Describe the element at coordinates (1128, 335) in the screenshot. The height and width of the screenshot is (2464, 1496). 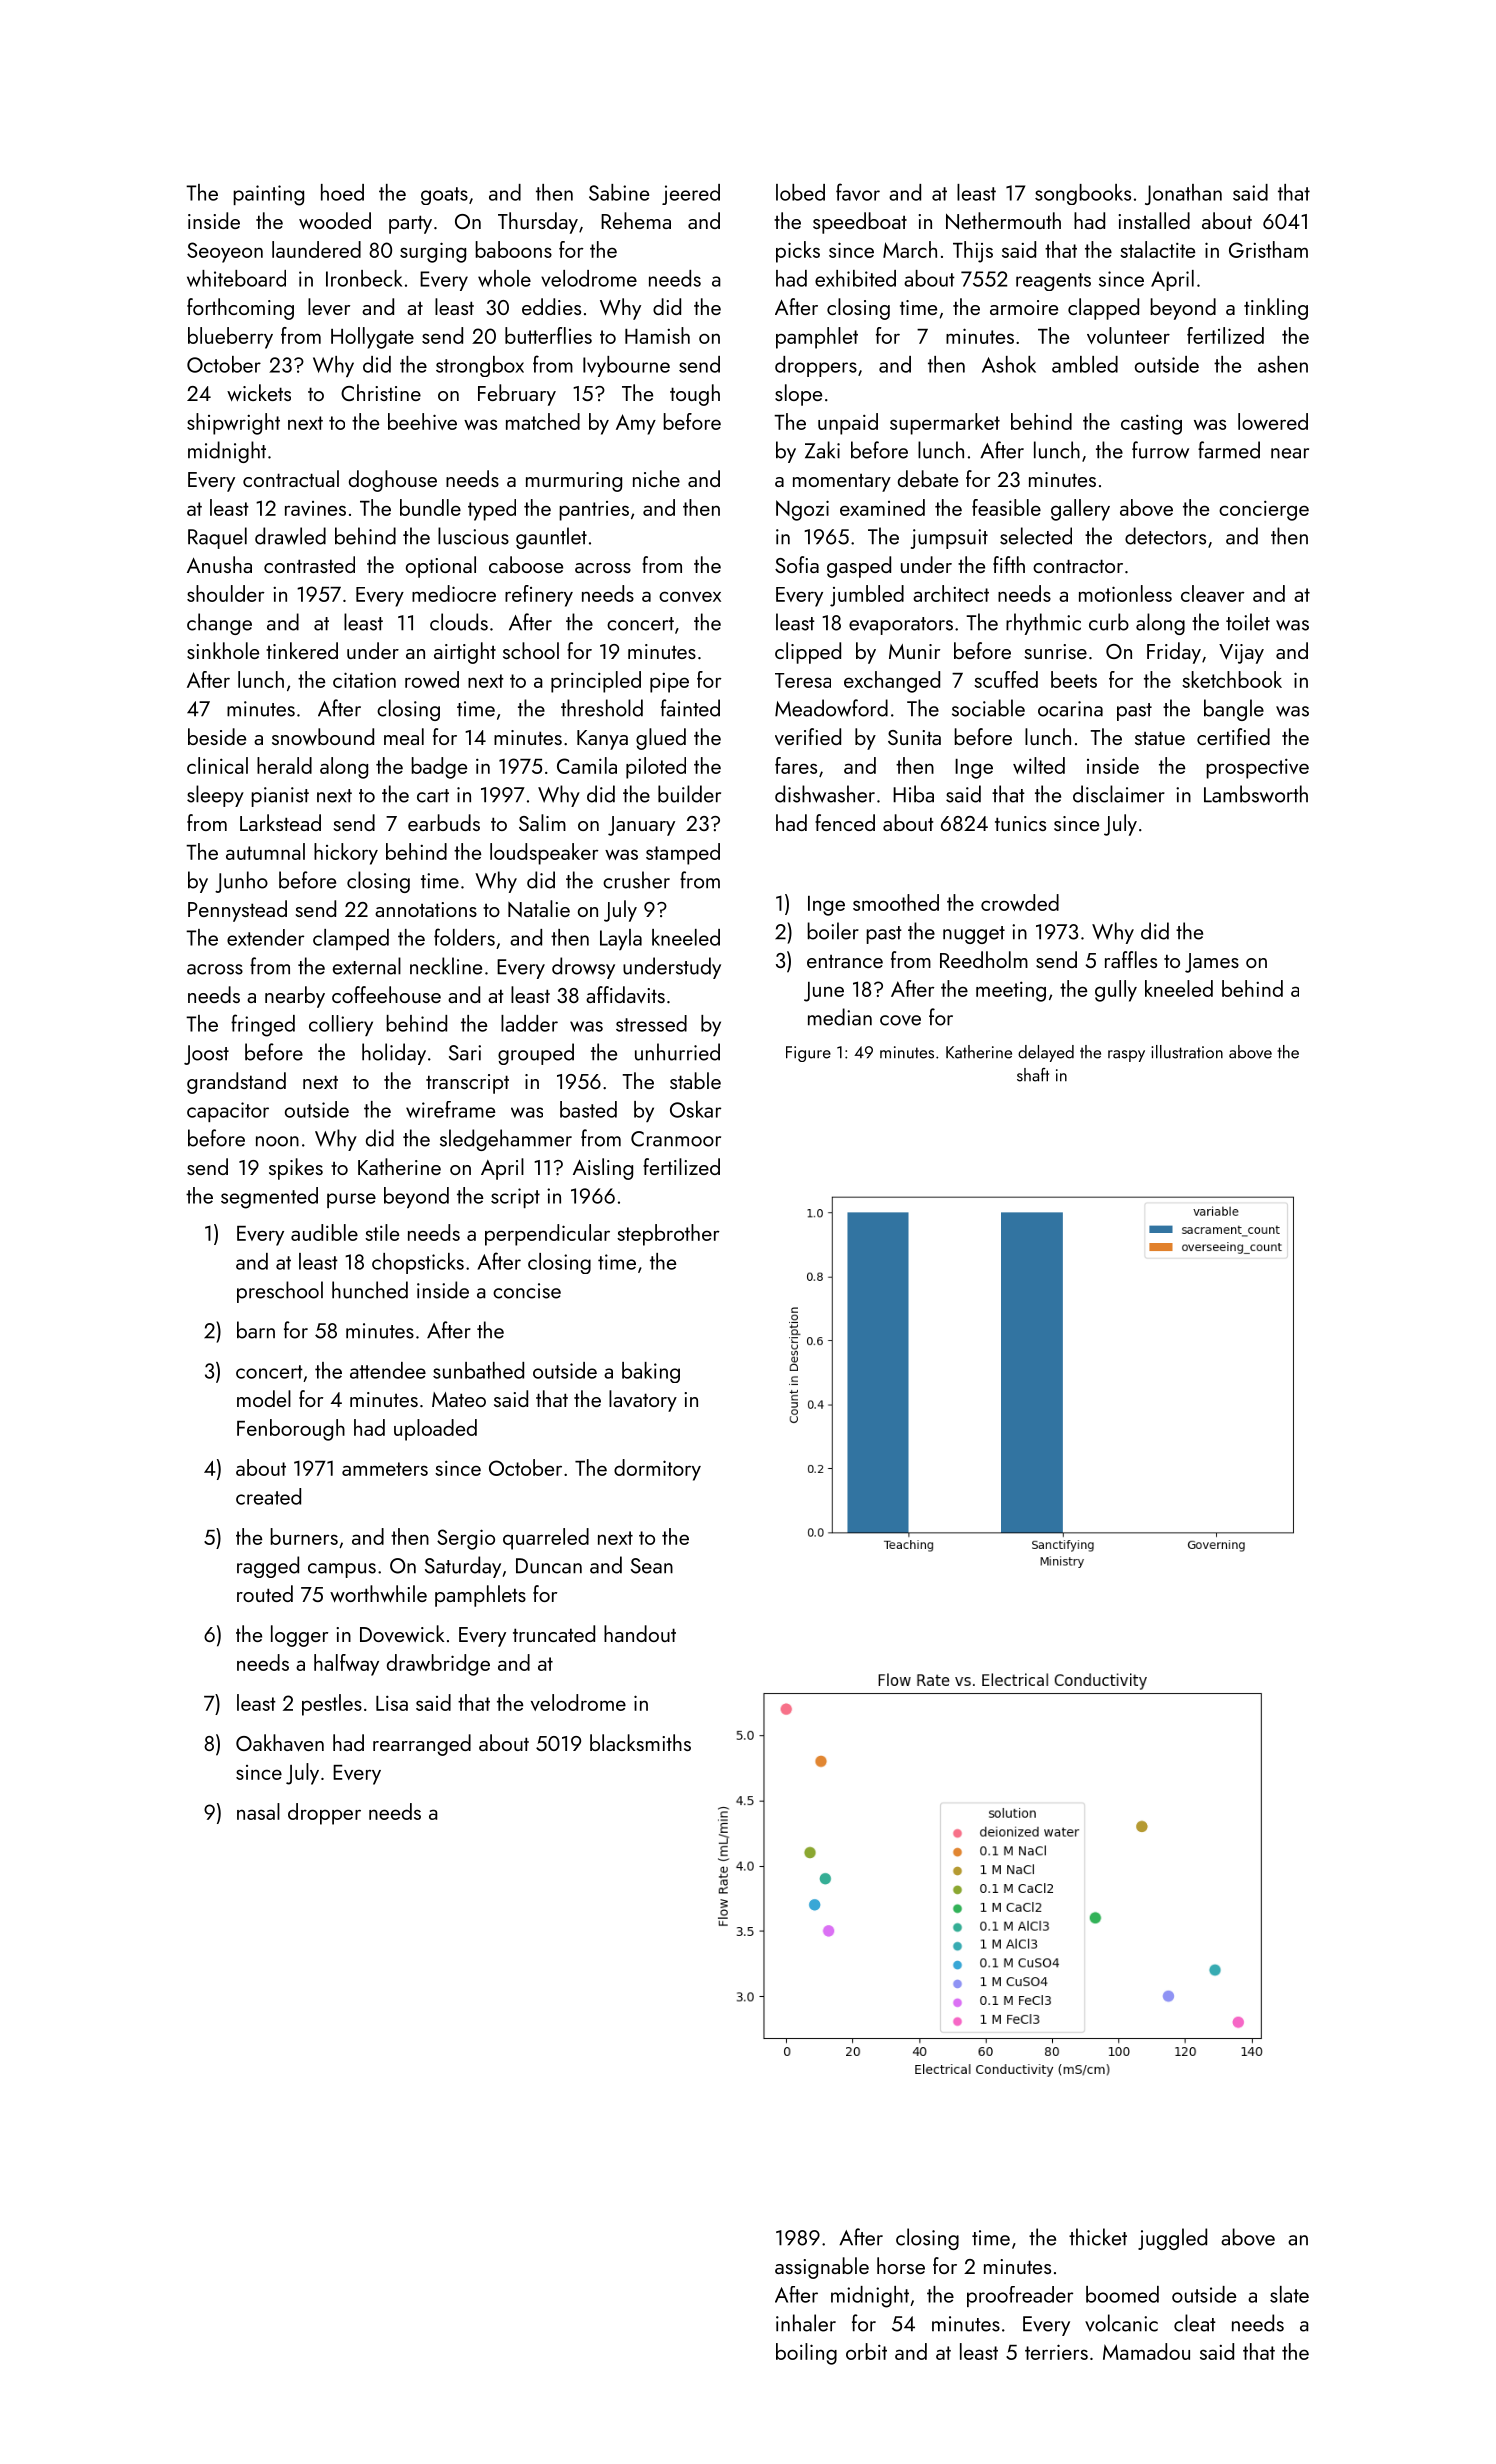
I see `volunteer` at that location.
